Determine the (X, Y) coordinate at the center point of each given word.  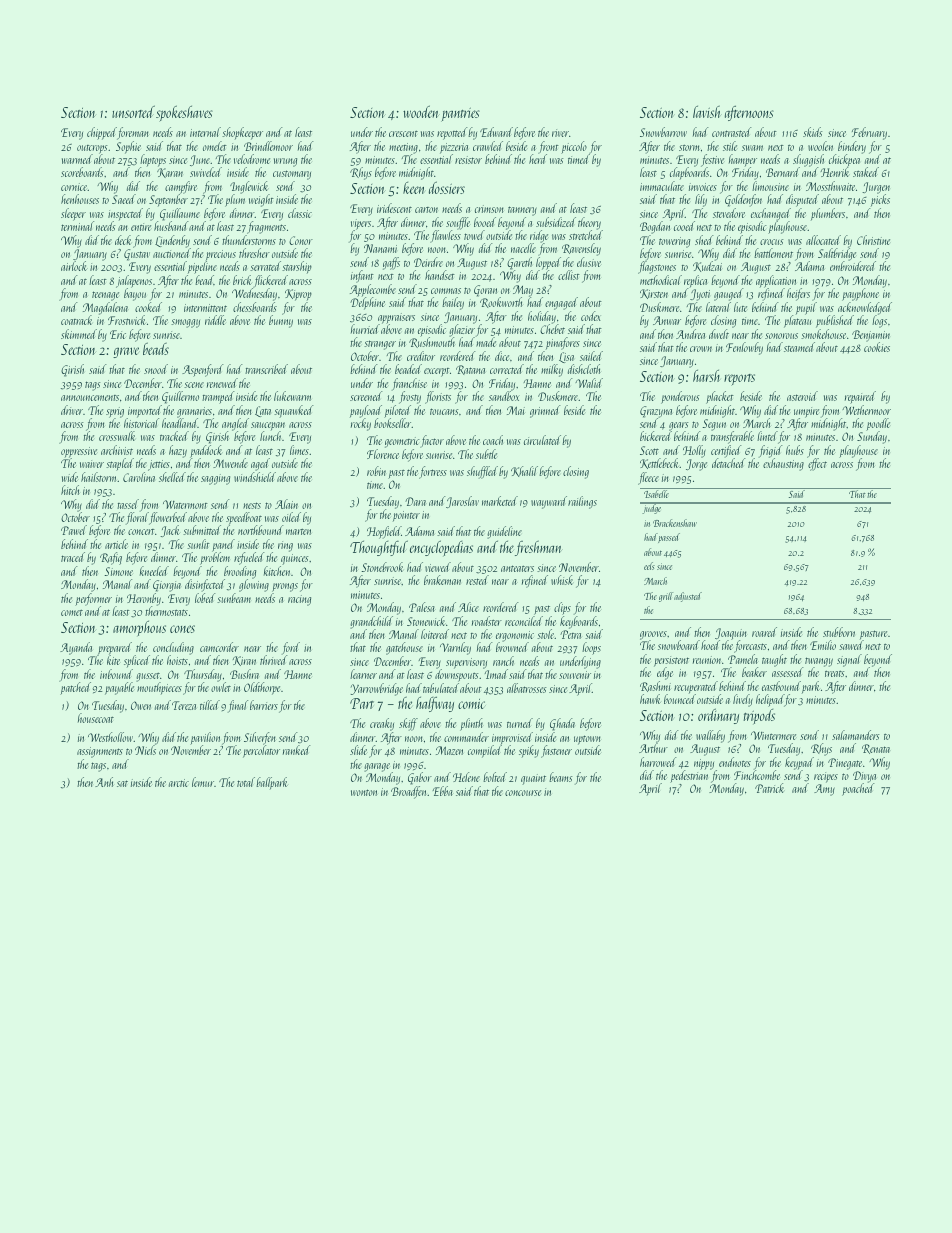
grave (126, 352)
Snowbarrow (663, 132)
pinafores (563, 343)
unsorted (133, 111)
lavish (706, 112)
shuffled (482, 472)
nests (252, 505)
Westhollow (110, 737)
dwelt (719, 334)
